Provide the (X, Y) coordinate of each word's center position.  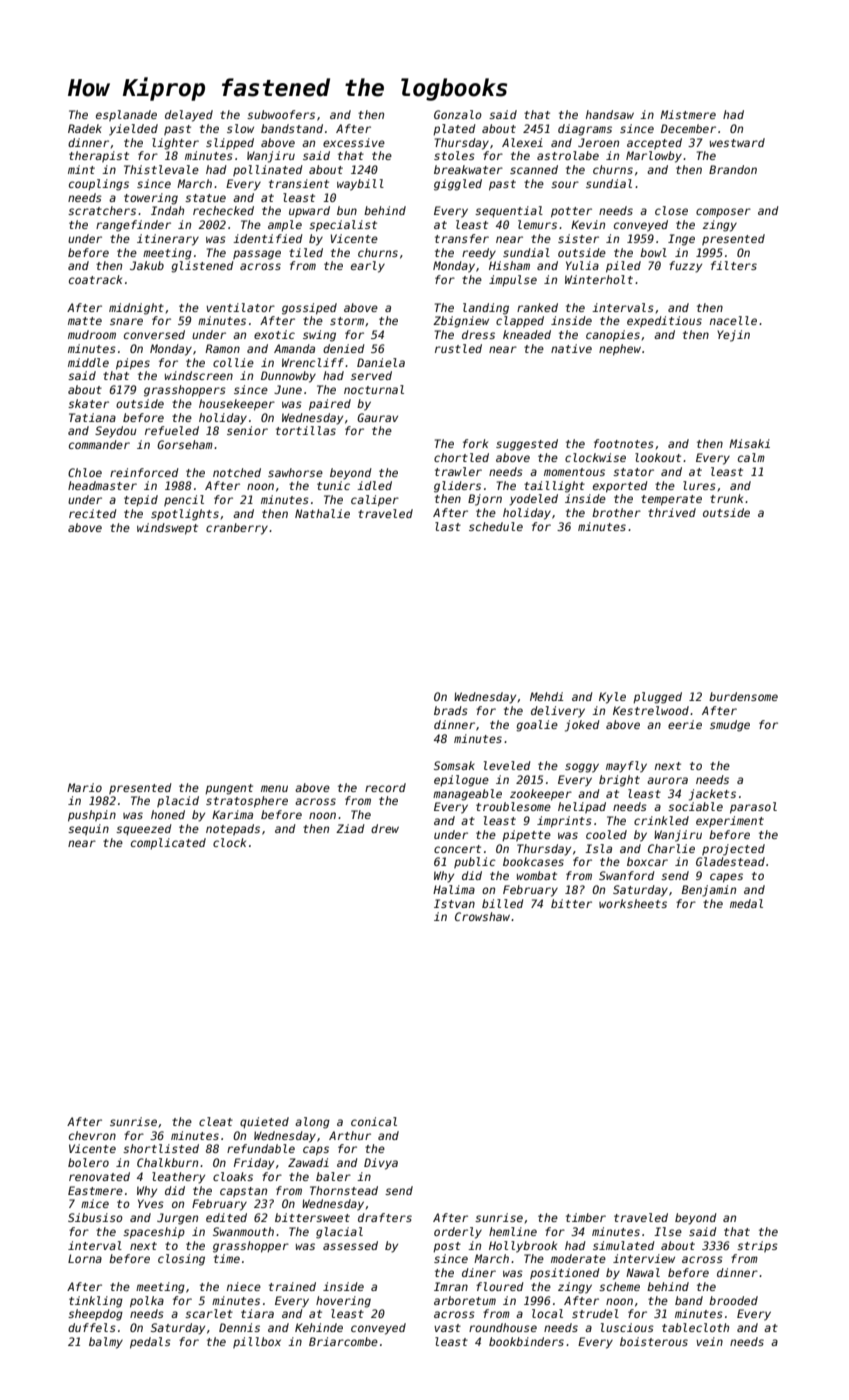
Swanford (627, 875)
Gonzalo (458, 114)
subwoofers (281, 114)
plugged (657, 698)
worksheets (633, 903)
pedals (150, 1343)
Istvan (454, 903)
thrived (672, 512)
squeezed (144, 830)
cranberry (237, 529)
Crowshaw (482, 916)
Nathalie (322, 513)
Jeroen (598, 142)
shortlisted (161, 1148)
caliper (375, 501)
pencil (184, 500)
